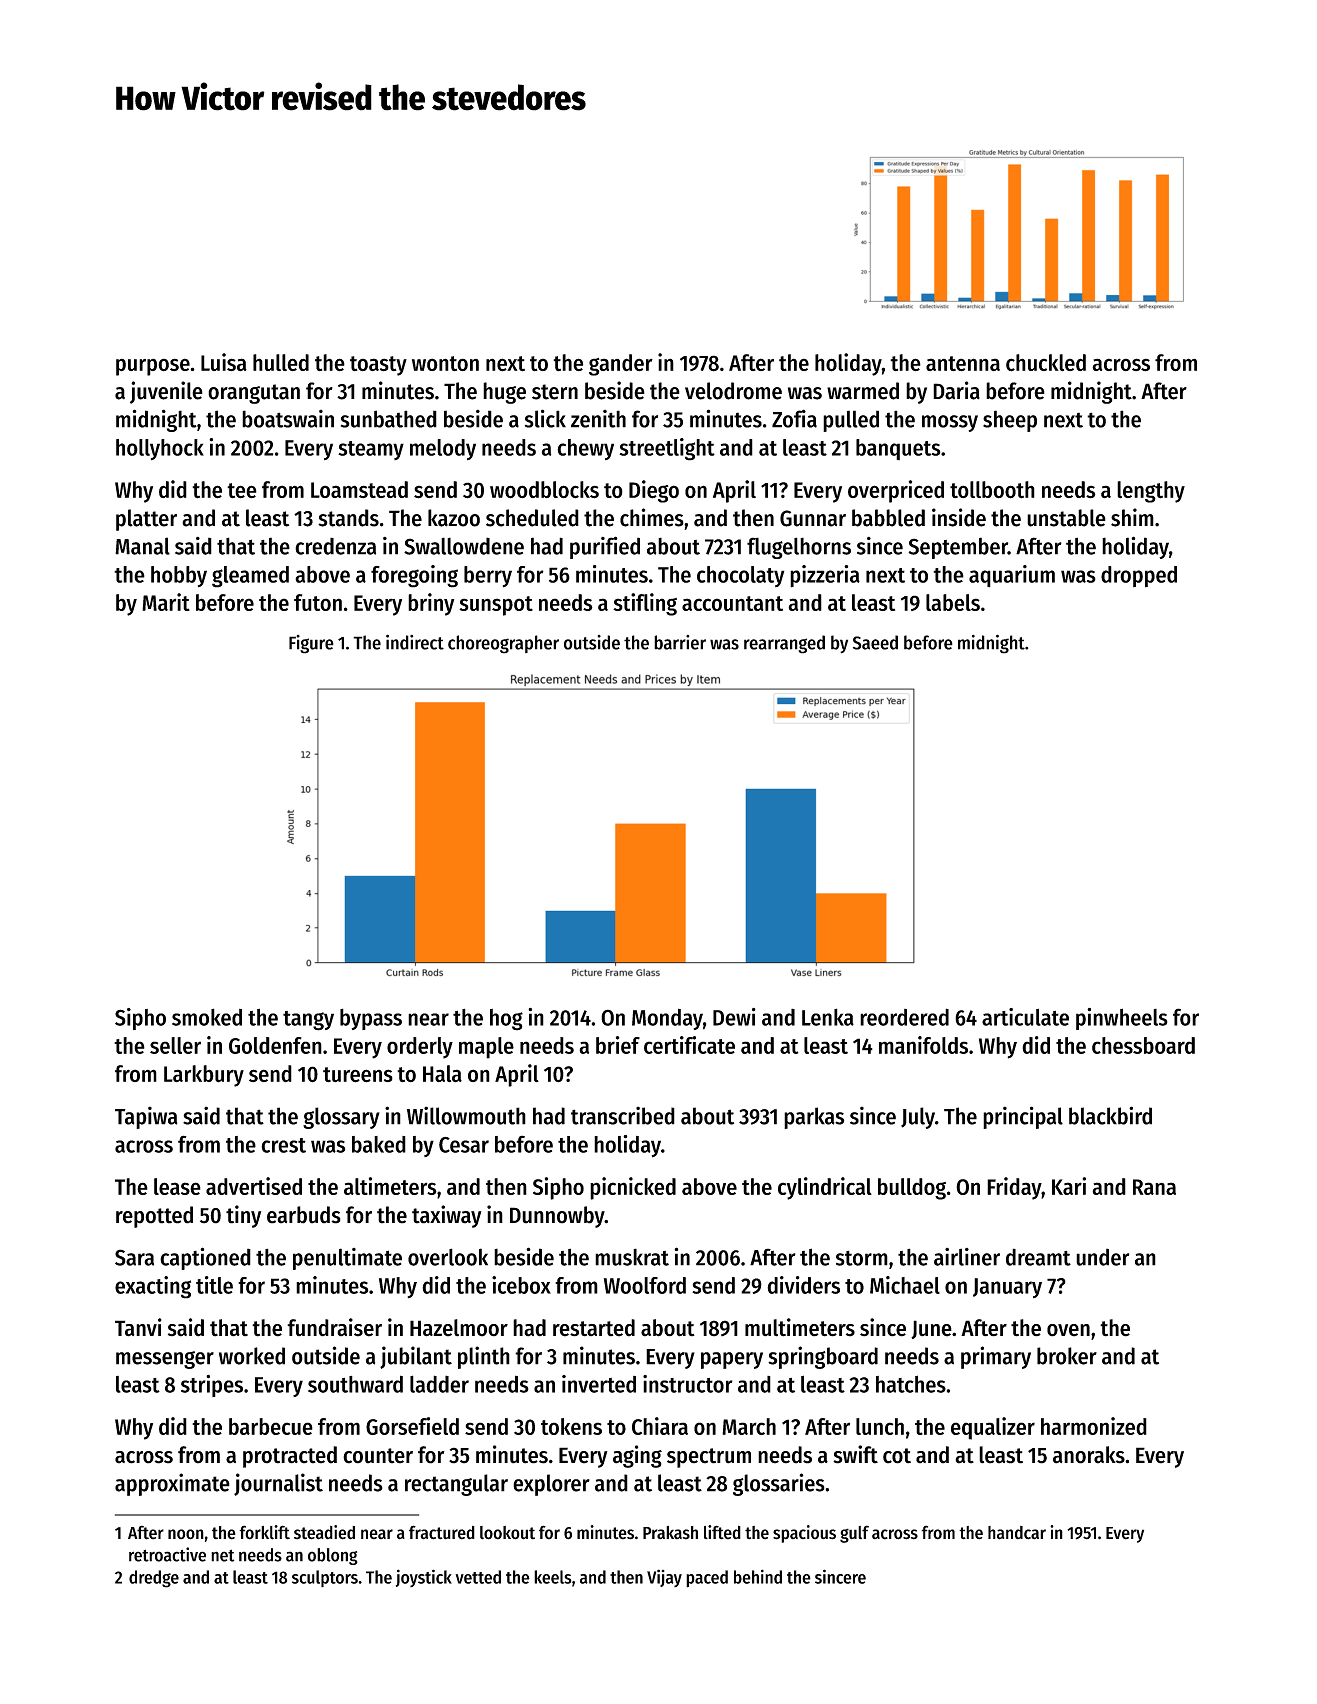  I want to click on Gorsefield, so click(412, 1426).
